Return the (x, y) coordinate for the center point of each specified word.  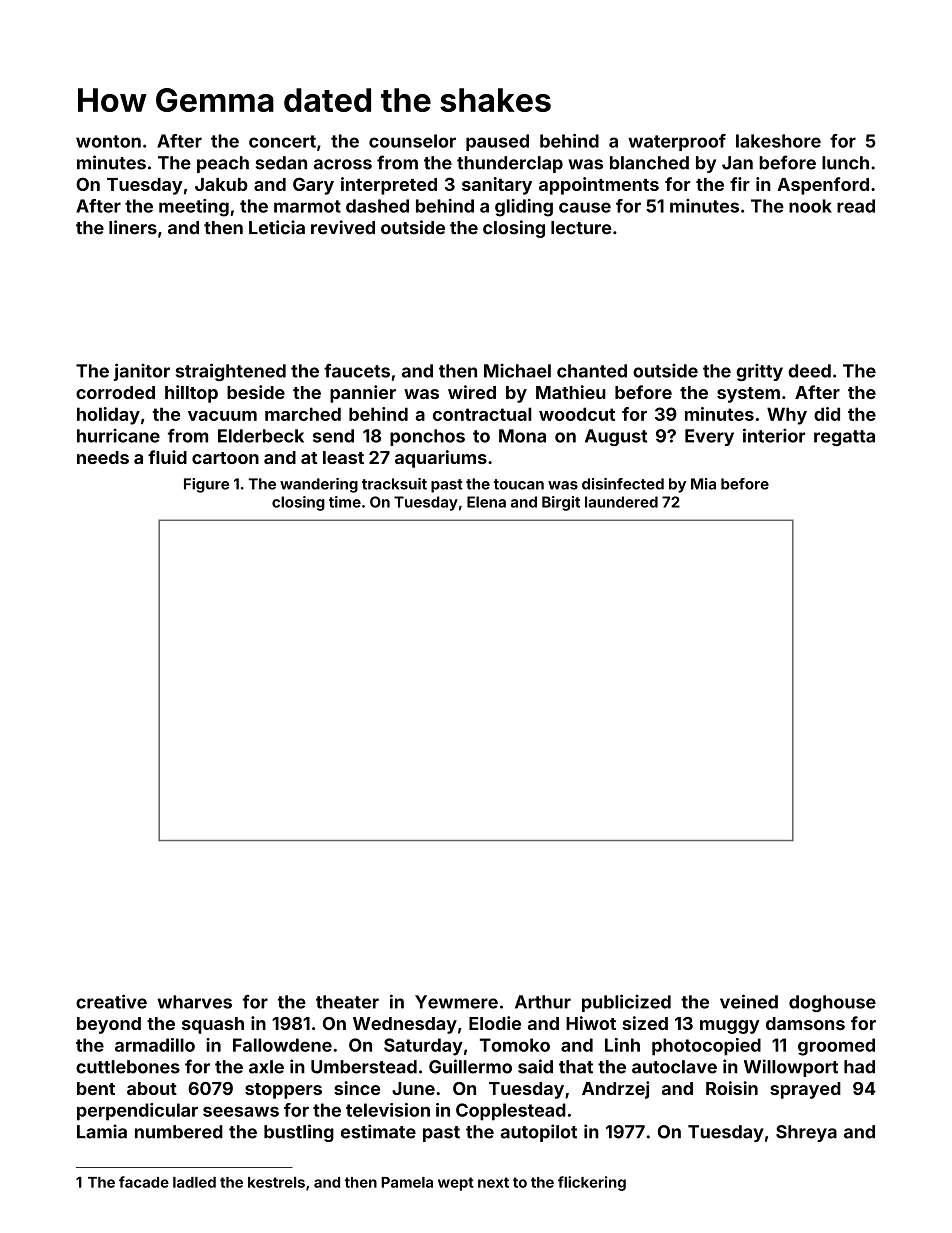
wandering (319, 485)
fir (740, 184)
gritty (759, 372)
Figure (206, 485)
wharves (195, 1002)
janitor (142, 372)
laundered (621, 502)
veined (749, 1001)
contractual (482, 414)
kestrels (276, 1182)
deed (809, 371)
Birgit (561, 503)
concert (282, 141)
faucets (357, 370)
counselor (412, 141)
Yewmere (456, 1002)
